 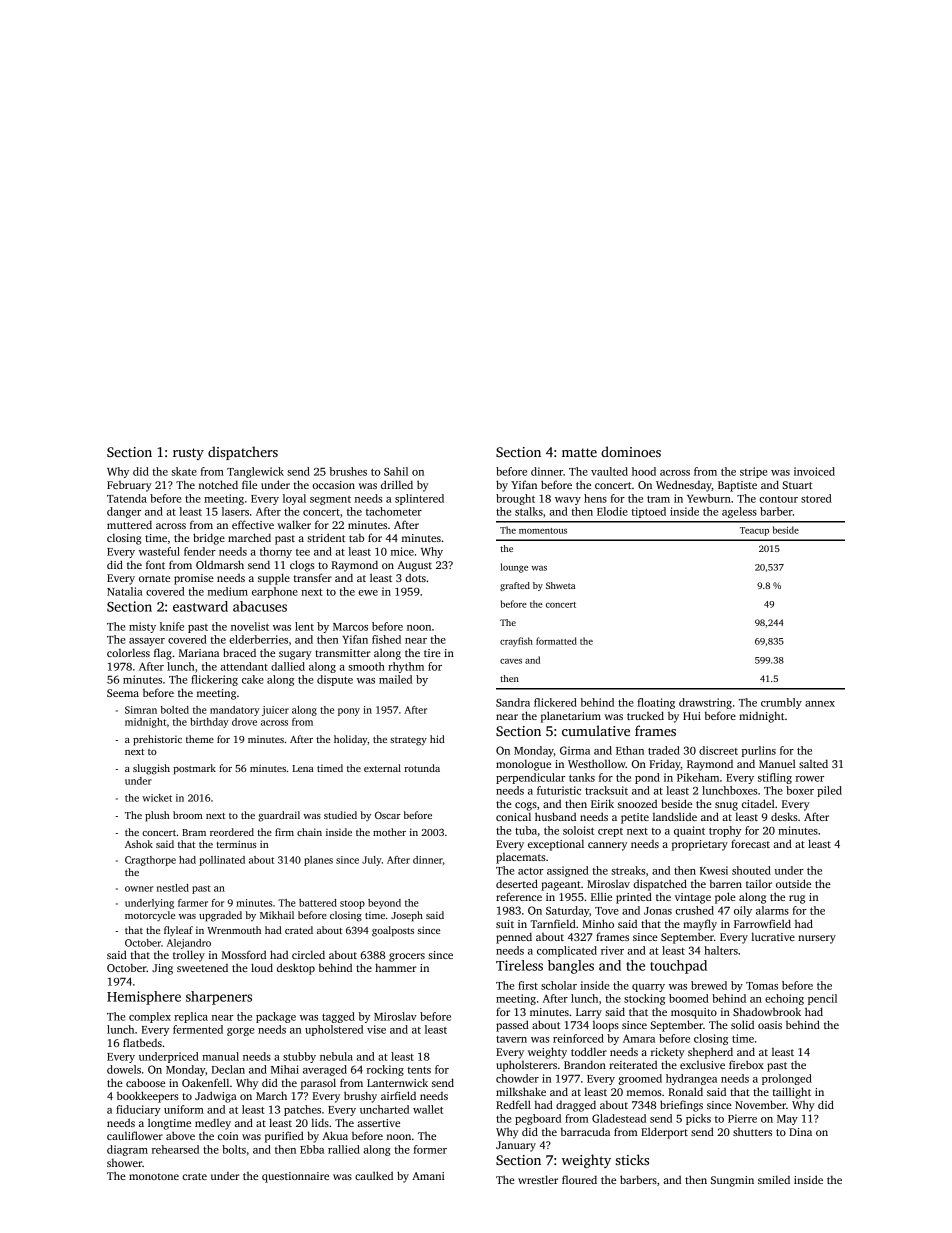 What do you see at coordinates (124, 512) in the image?
I see `danger` at bounding box center [124, 512].
